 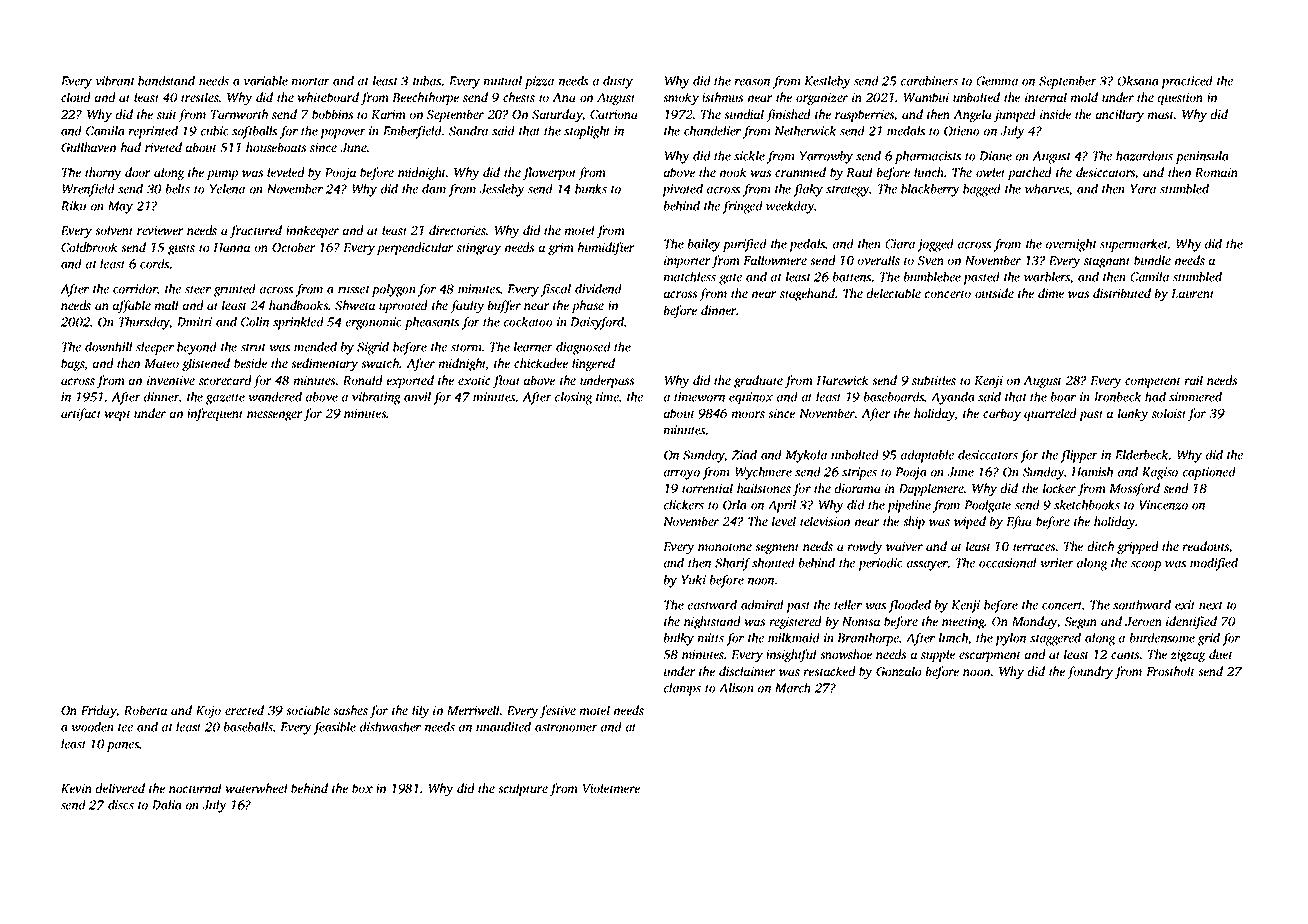 What do you see at coordinates (73, 364) in the page?
I see `bags` at bounding box center [73, 364].
